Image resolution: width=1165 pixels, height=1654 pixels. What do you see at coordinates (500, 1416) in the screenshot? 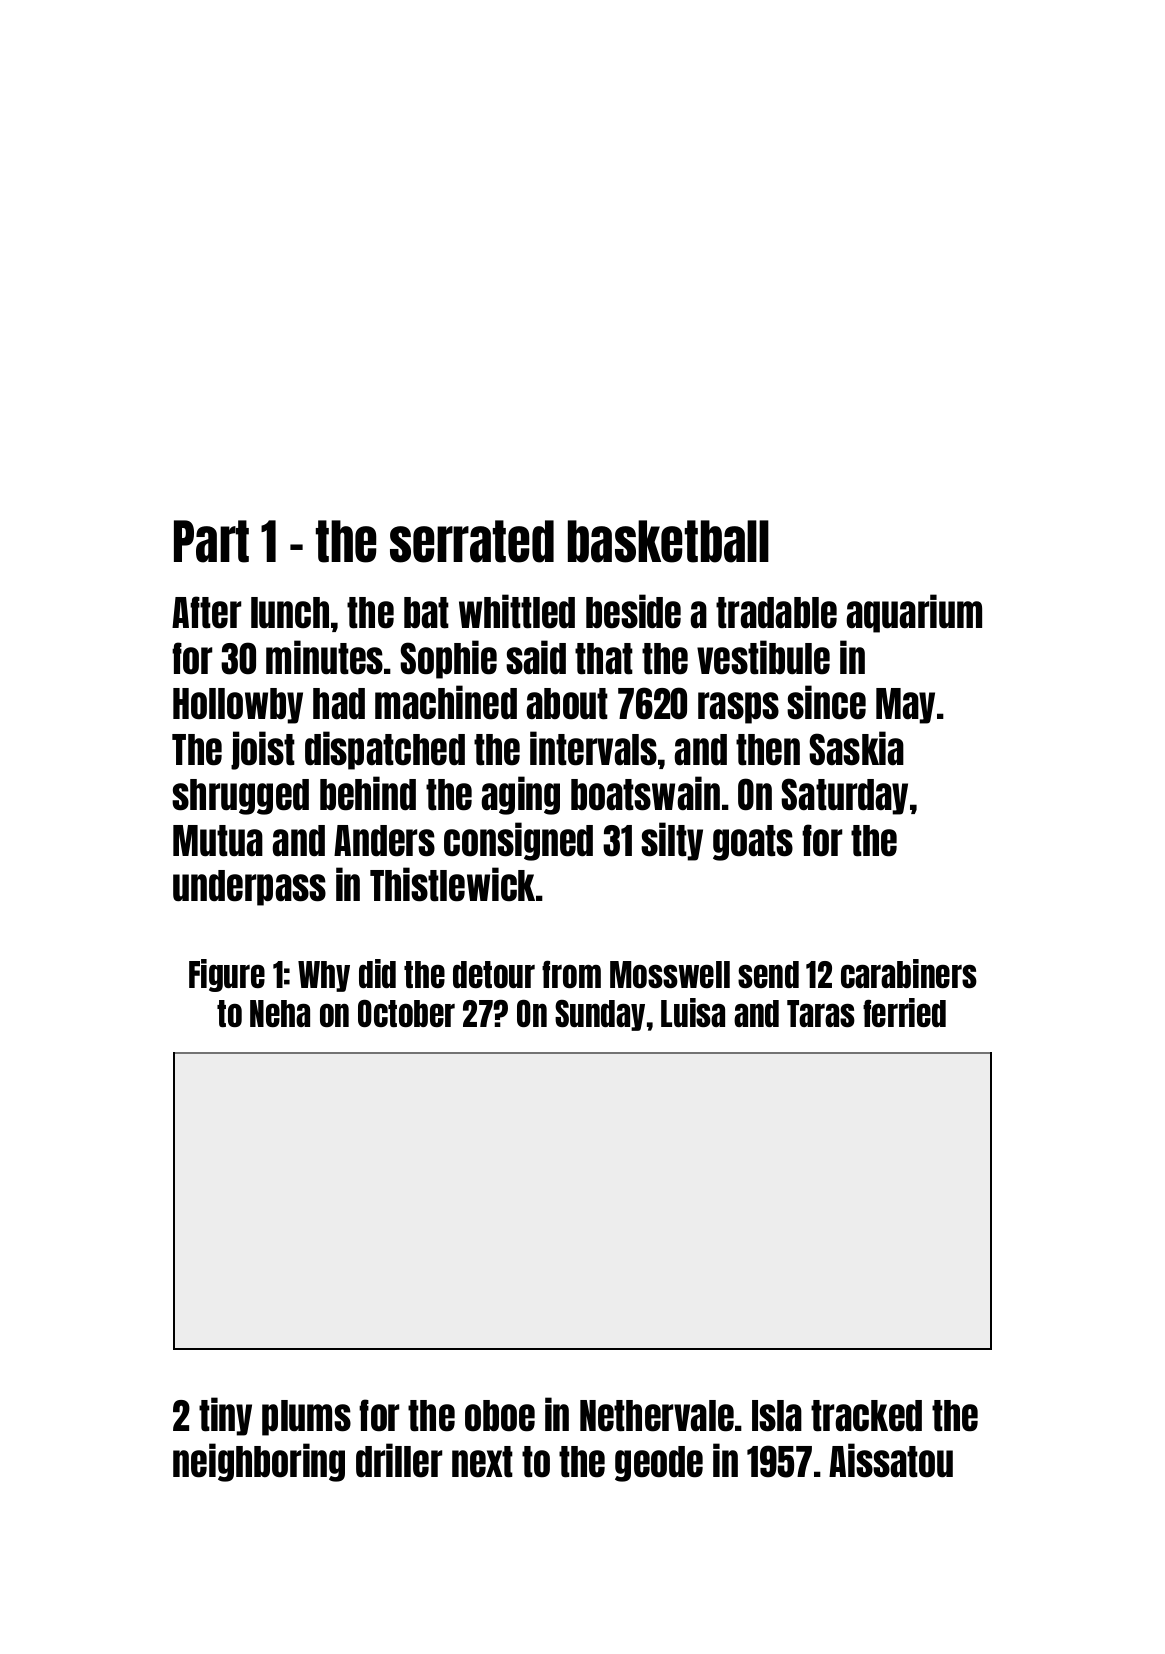
I see `oboe` at bounding box center [500, 1416].
